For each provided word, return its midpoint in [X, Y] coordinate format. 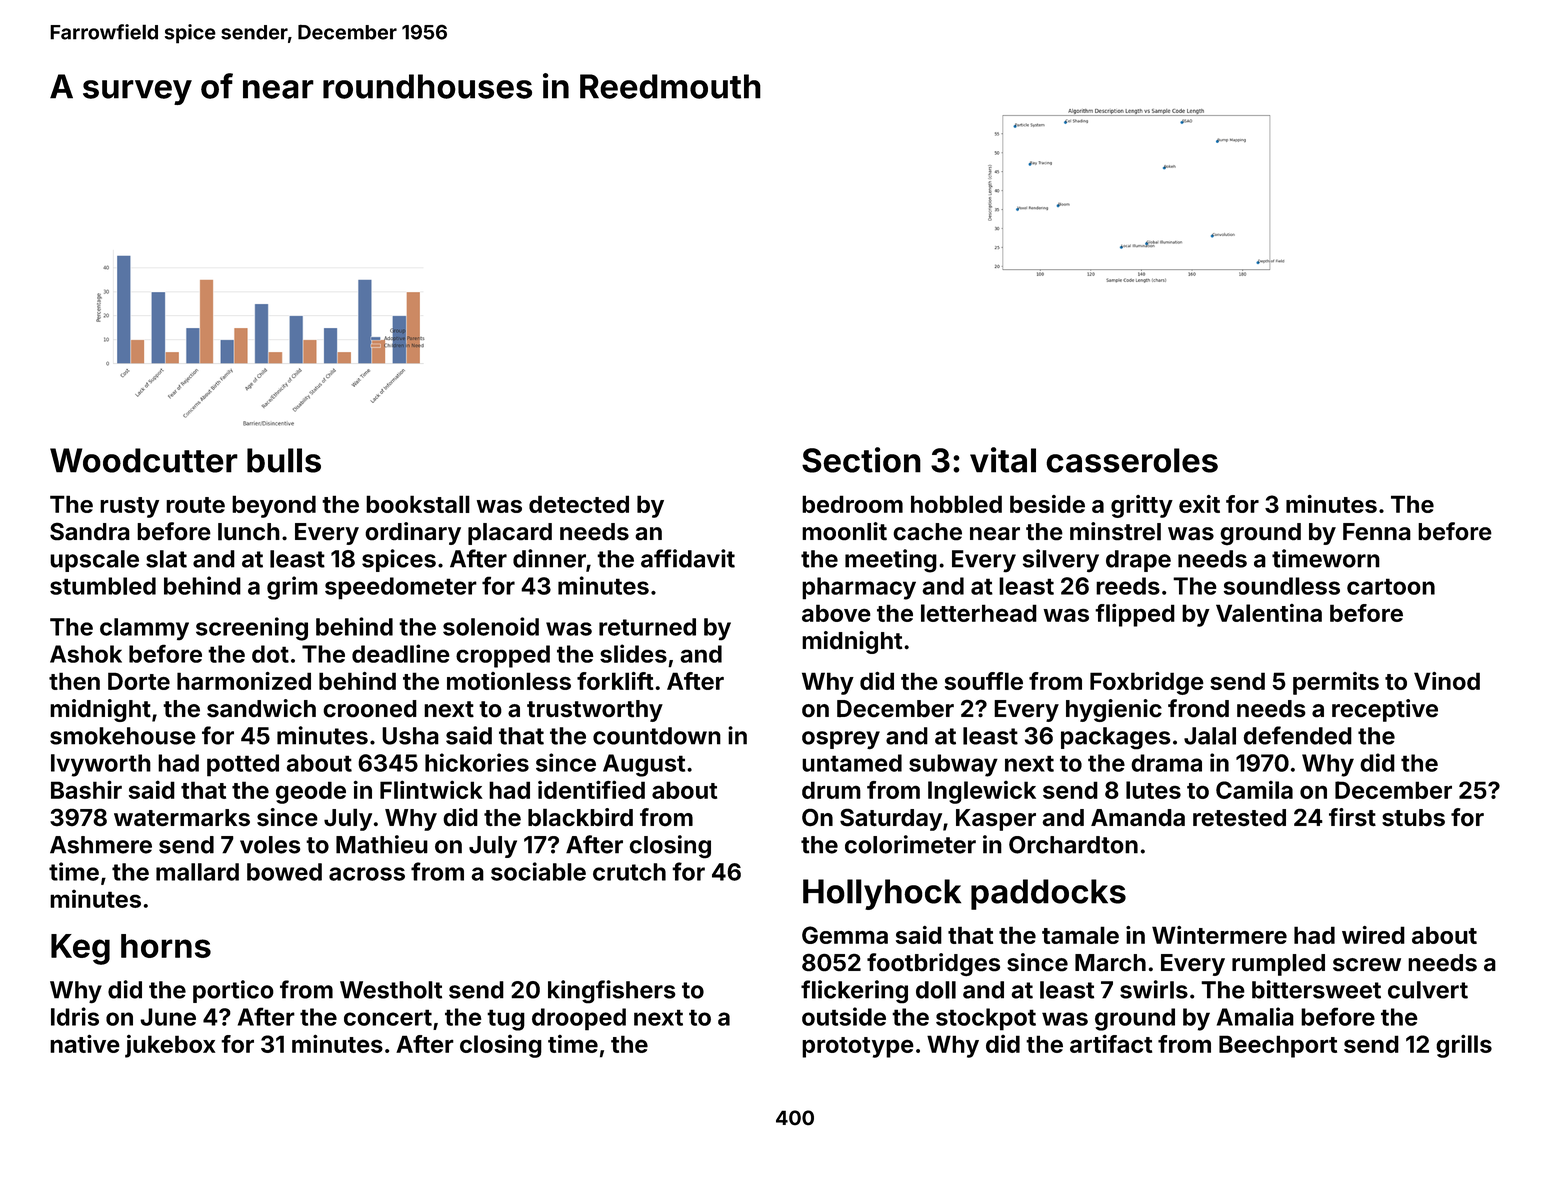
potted [243, 765]
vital [1003, 460]
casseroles [1132, 460]
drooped [579, 1019]
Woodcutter [144, 460]
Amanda [1138, 818]
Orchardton [1073, 845]
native [85, 1043]
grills [1464, 1046]
